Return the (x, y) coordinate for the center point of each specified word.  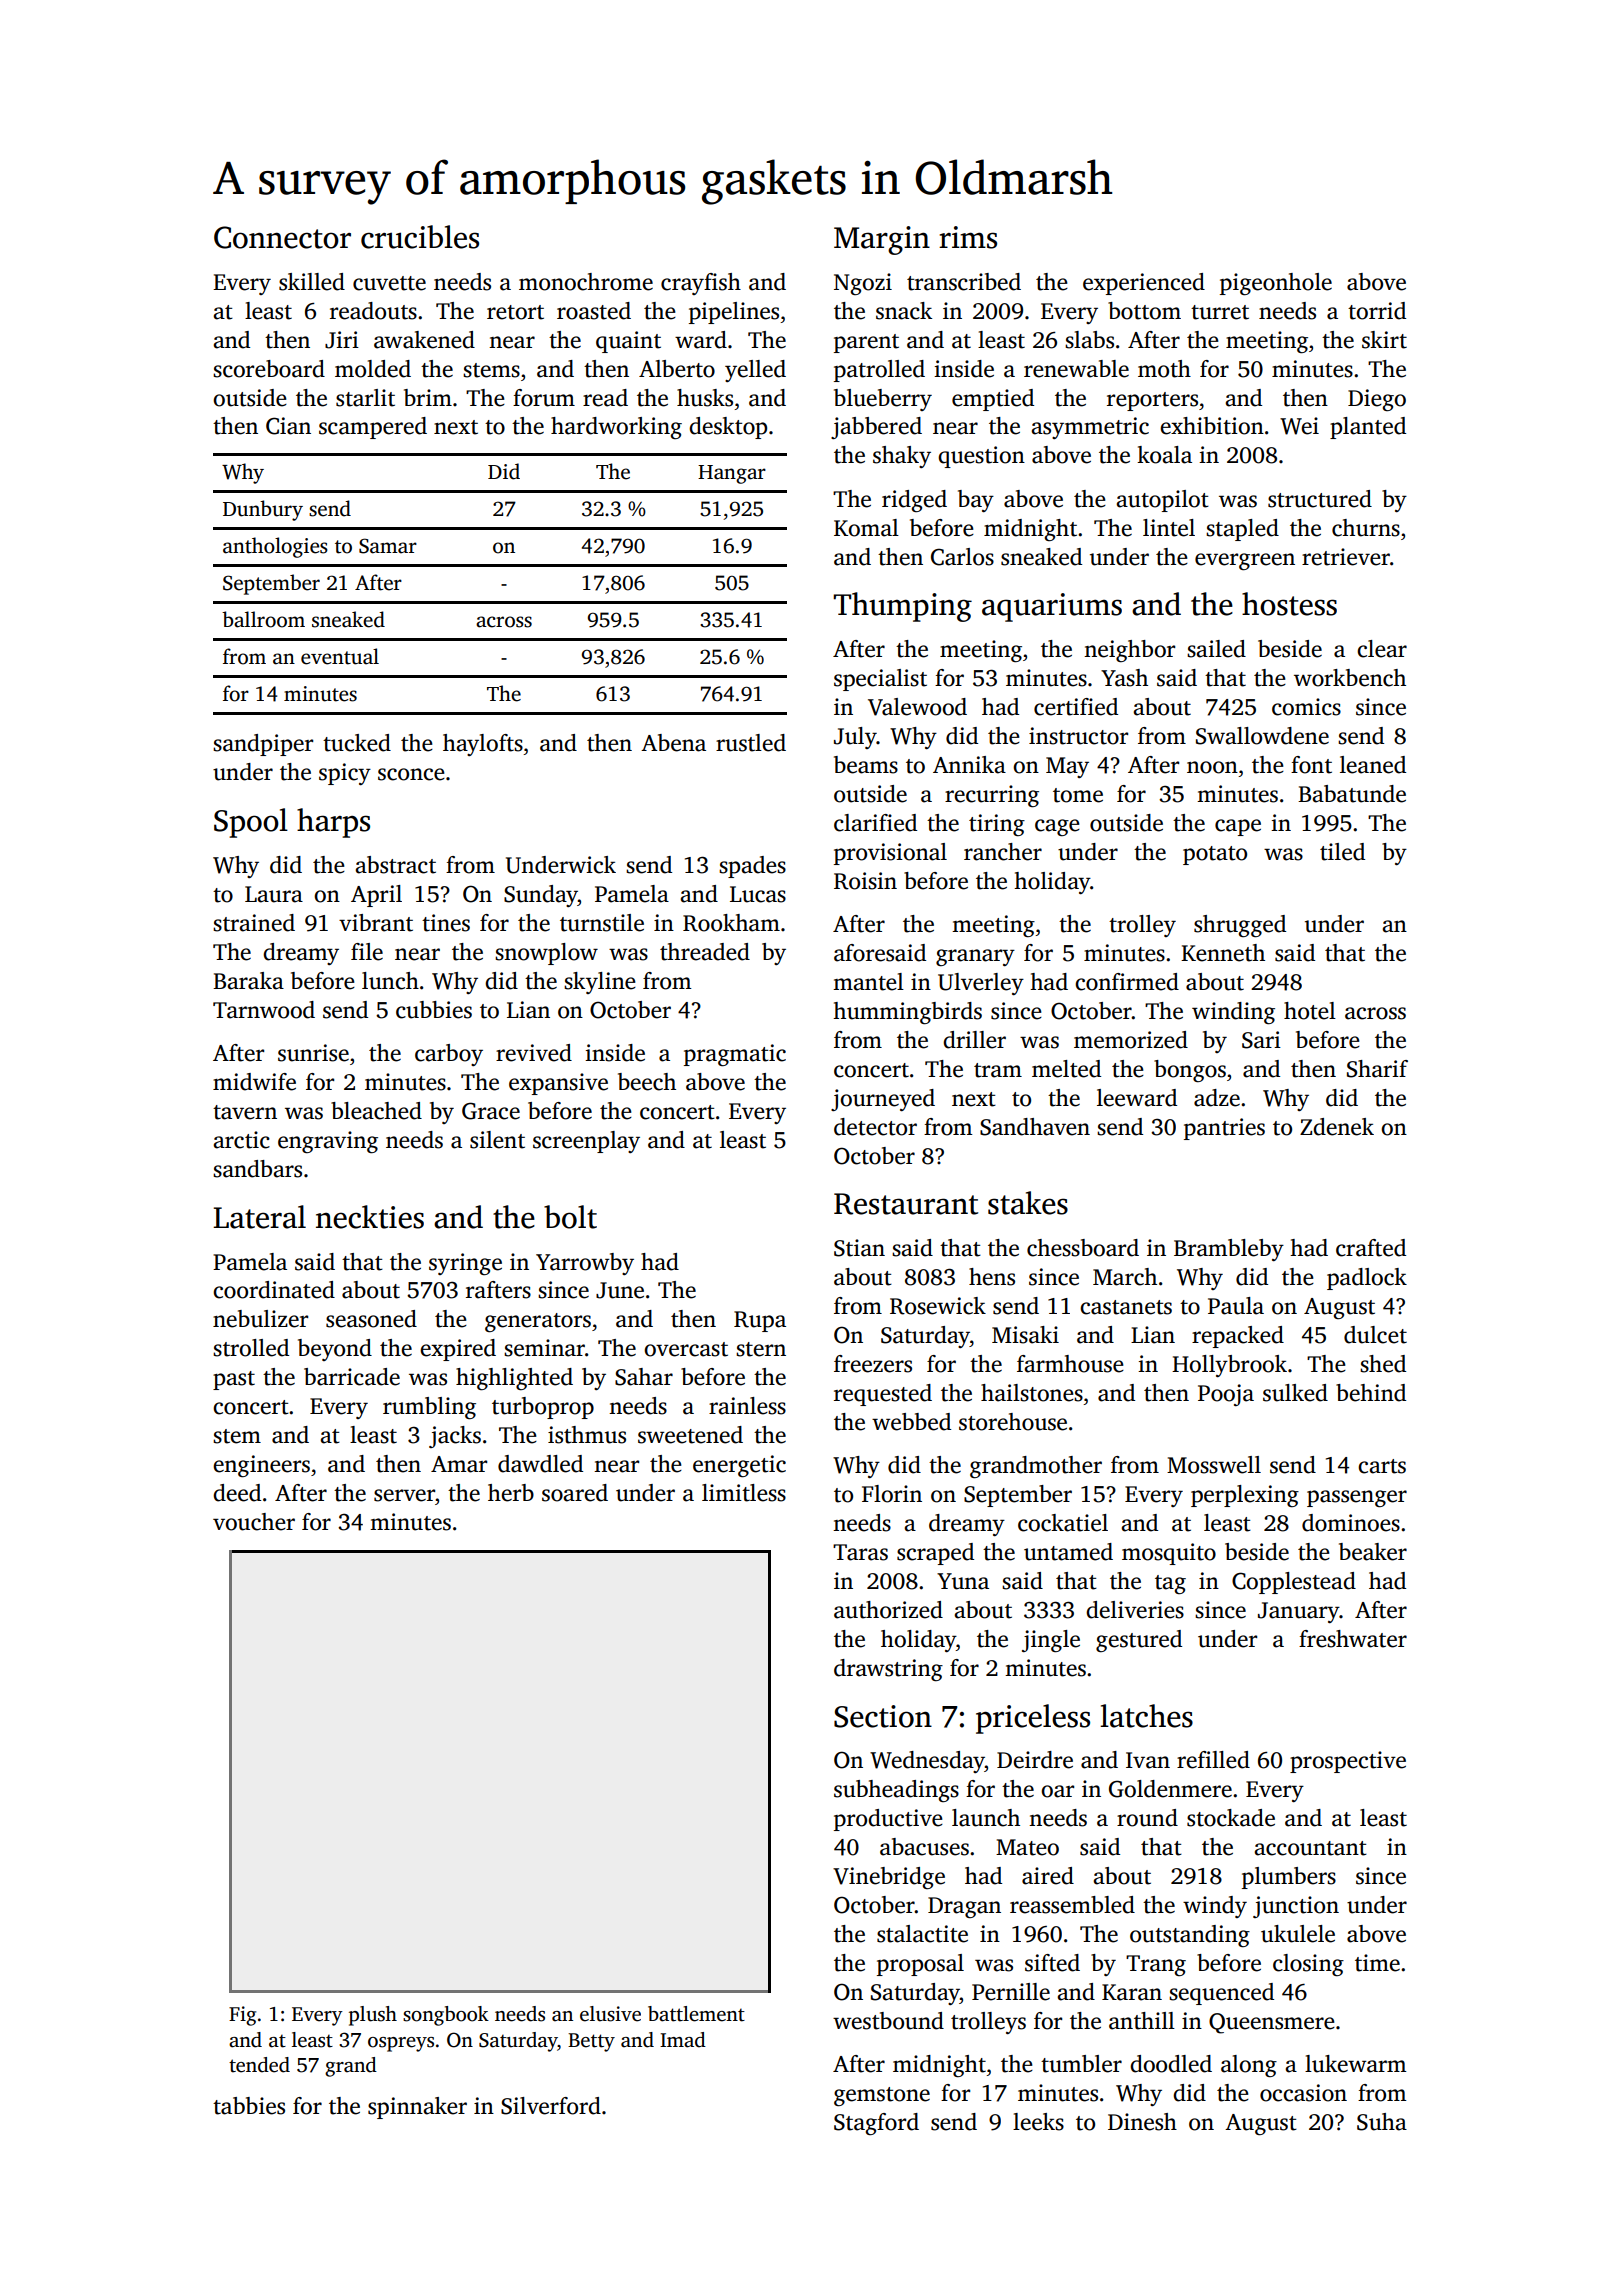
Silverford (551, 2106)
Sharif (1377, 1069)
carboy (449, 1055)
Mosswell (1214, 1465)
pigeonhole (1276, 284)
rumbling (429, 1408)
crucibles (420, 237)
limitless (744, 1493)
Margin (882, 240)
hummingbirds (907, 1013)
